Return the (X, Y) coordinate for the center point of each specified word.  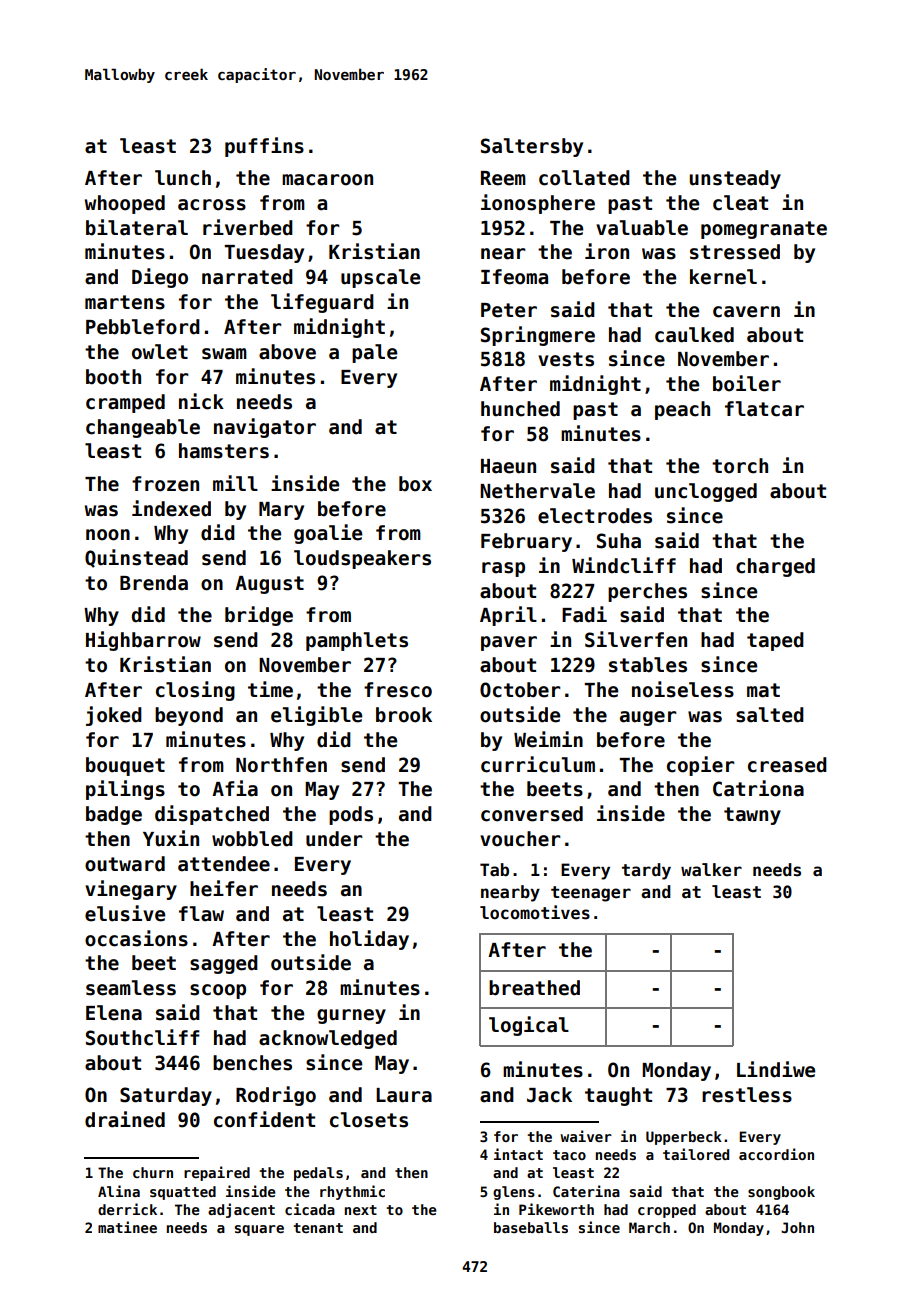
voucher (520, 839)
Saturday (166, 1096)
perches (647, 592)
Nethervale (537, 491)
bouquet (125, 766)
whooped (125, 204)
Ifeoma (514, 277)
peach (682, 410)
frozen (165, 484)
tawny (752, 816)
